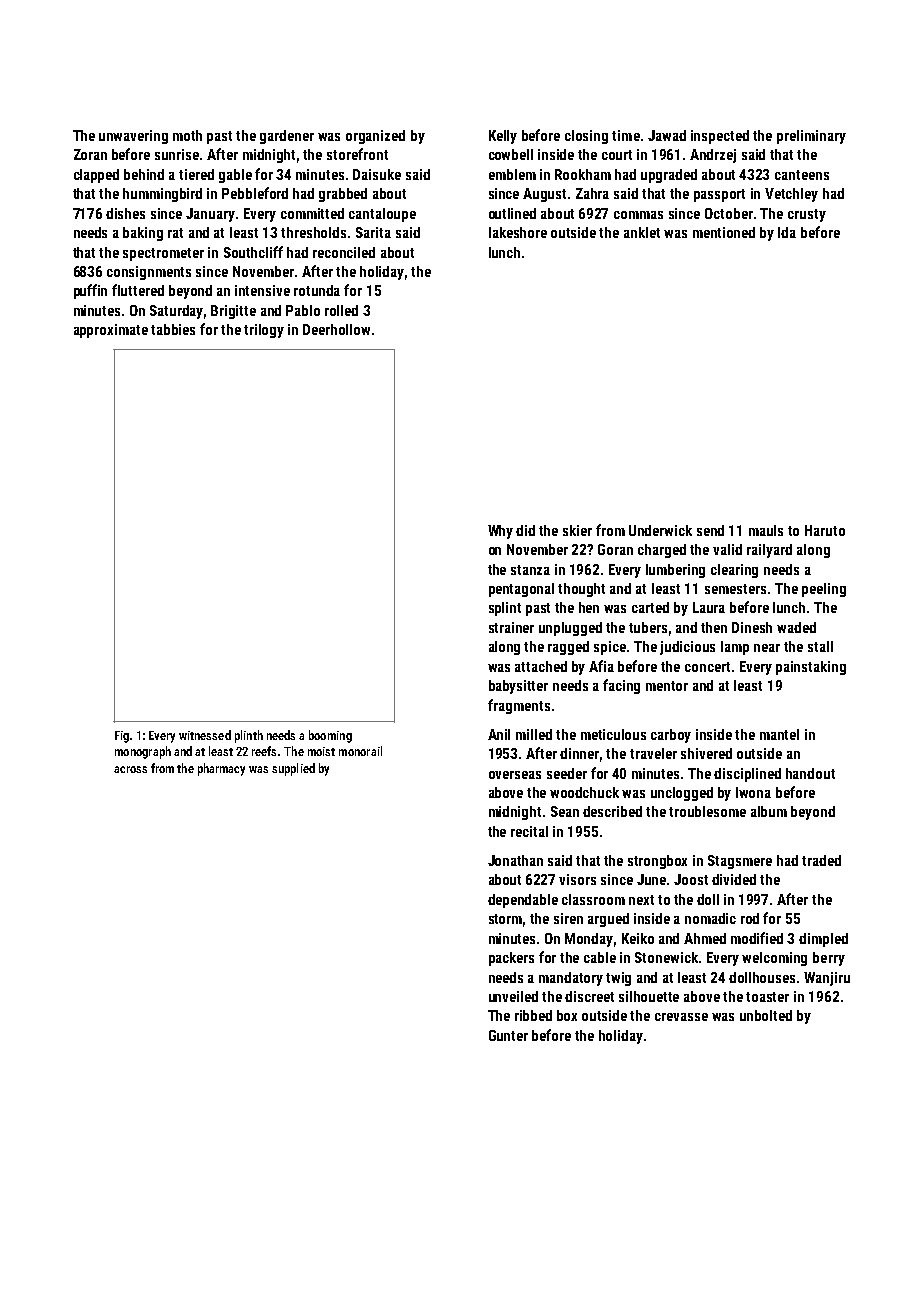 The height and width of the screenshot is (1314, 924). I want to click on closing, so click(586, 137).
